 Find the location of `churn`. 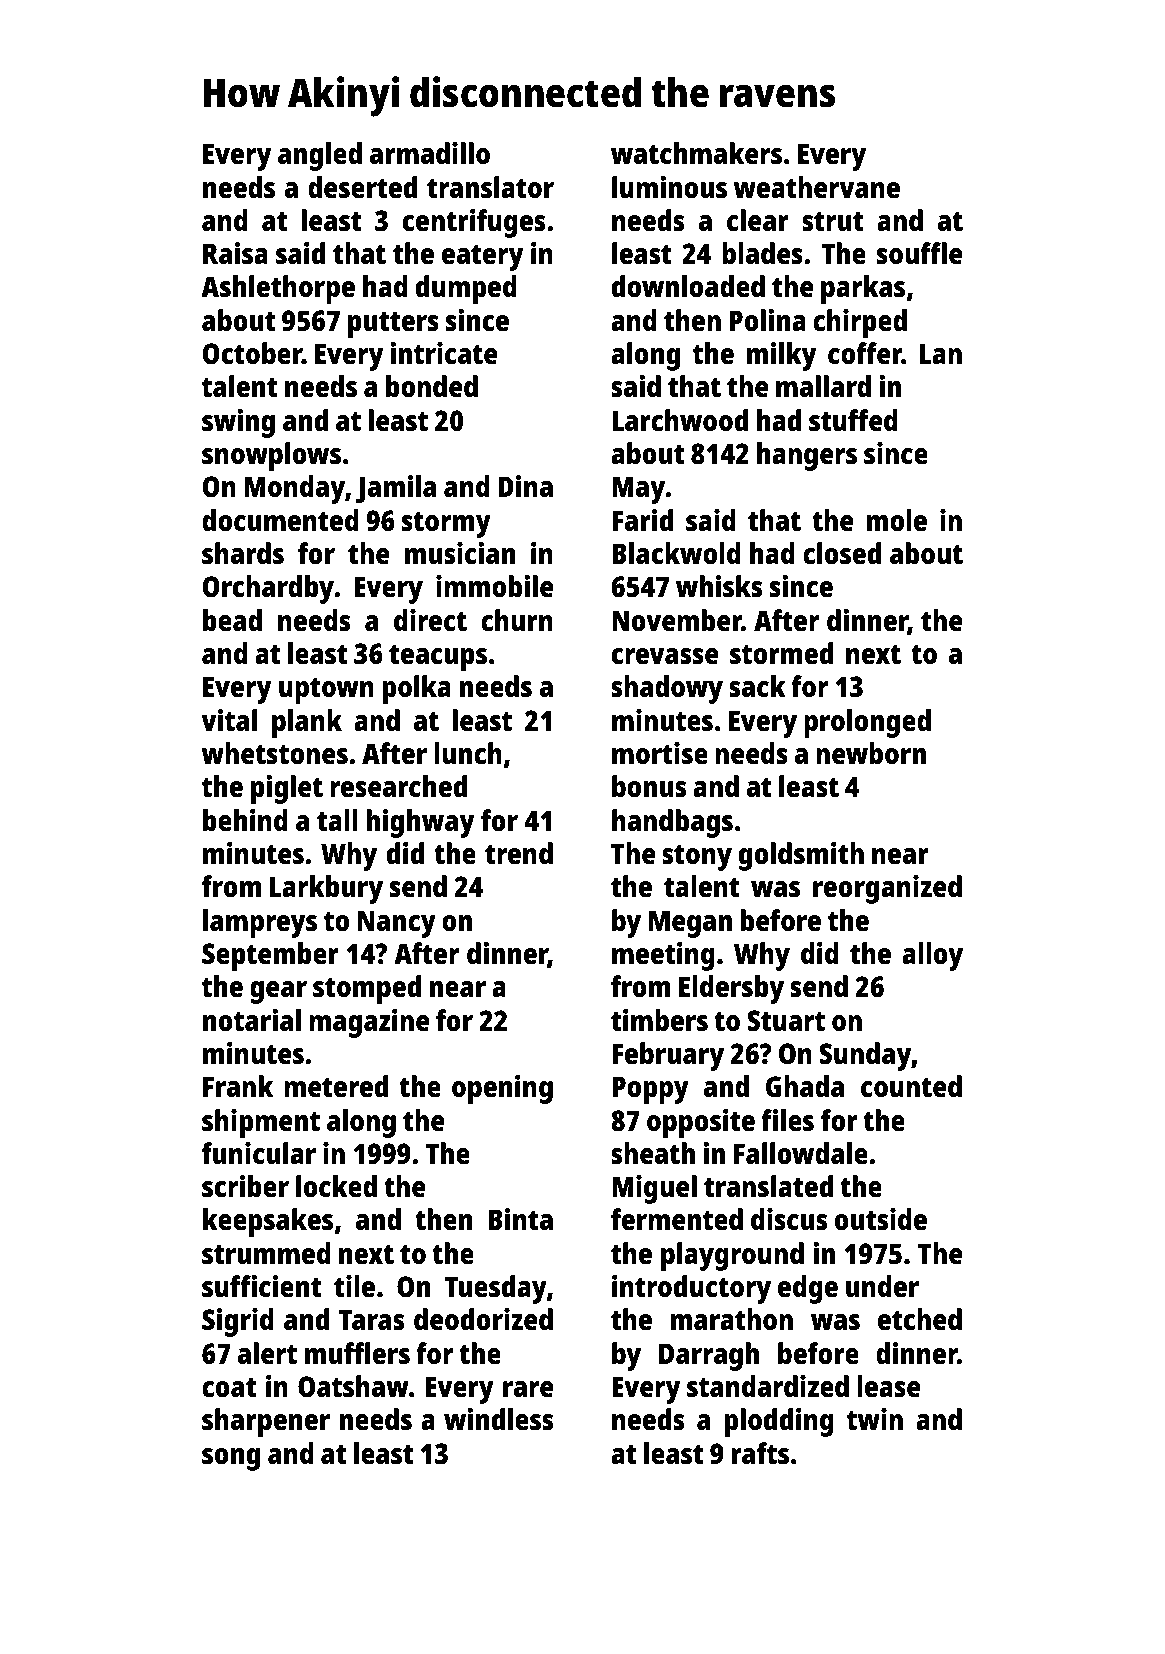

churn is located at coordinates (517, 620).
